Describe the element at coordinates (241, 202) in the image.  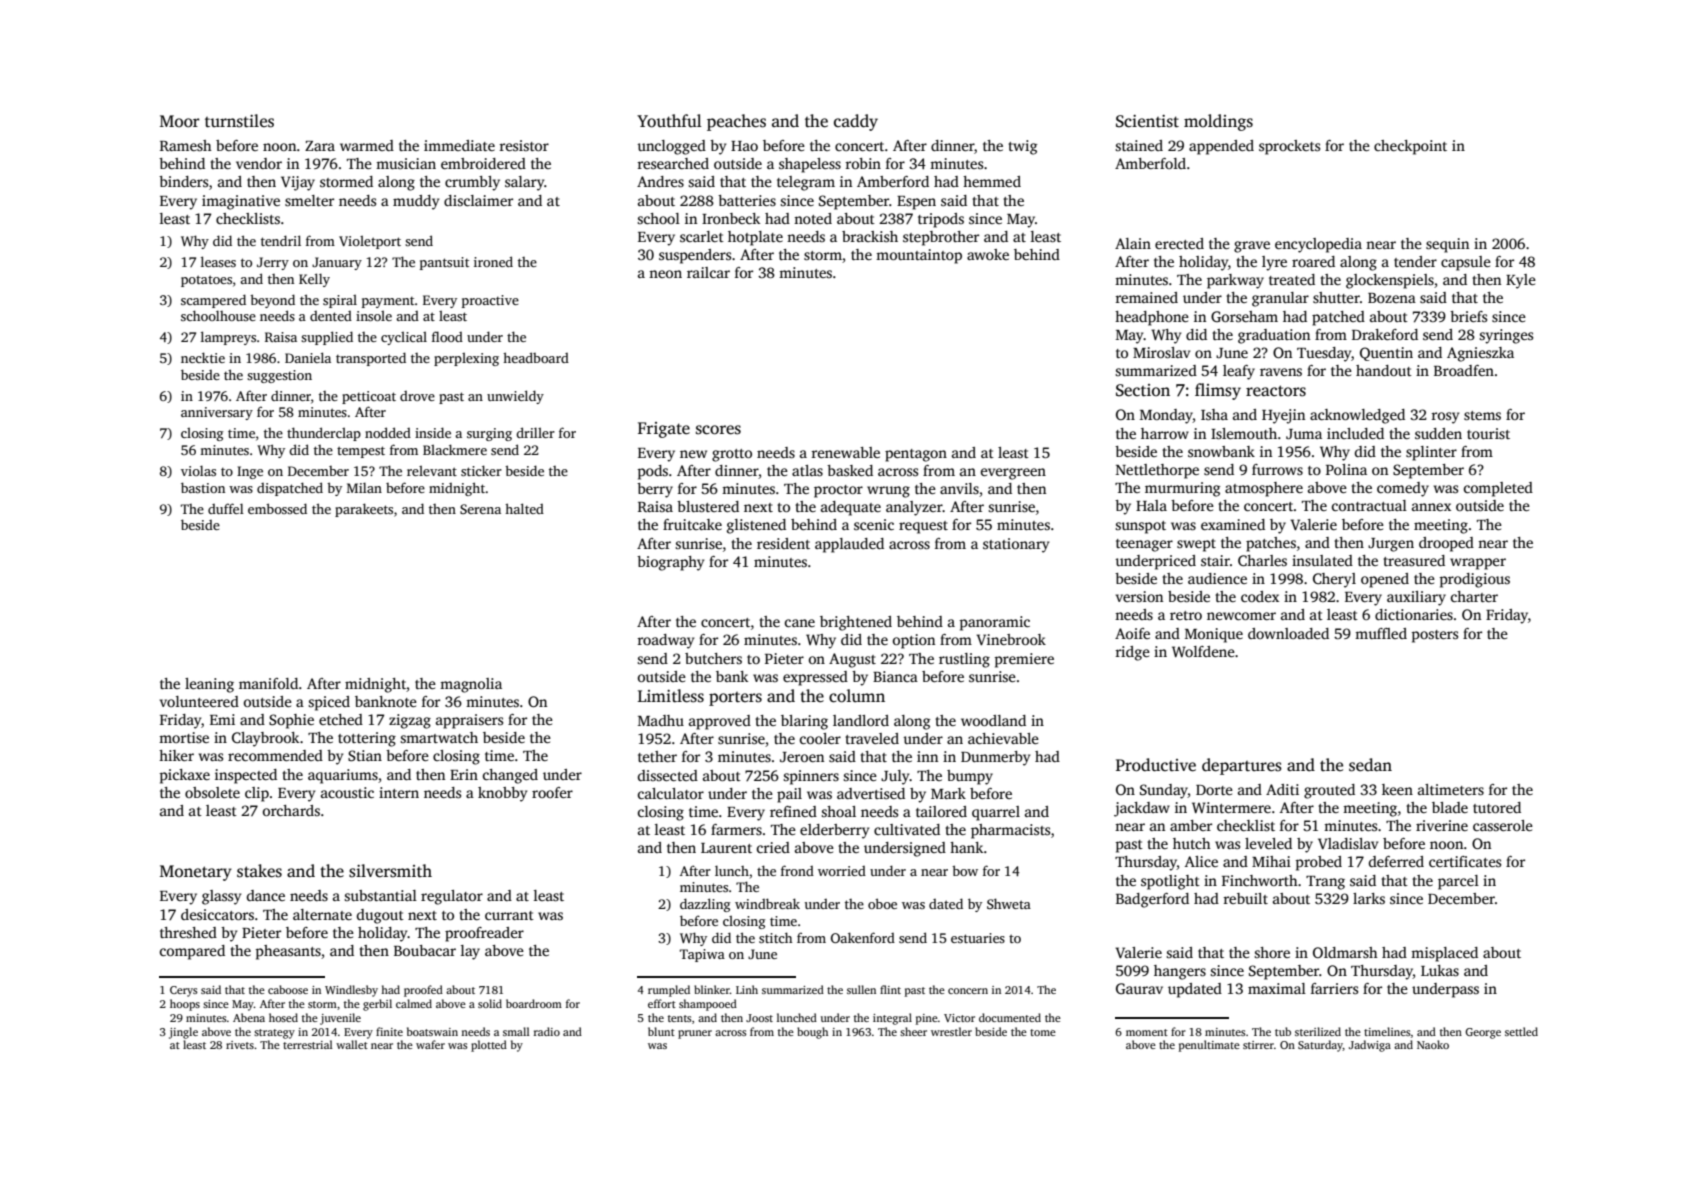
I see `imaginative` at that location.
